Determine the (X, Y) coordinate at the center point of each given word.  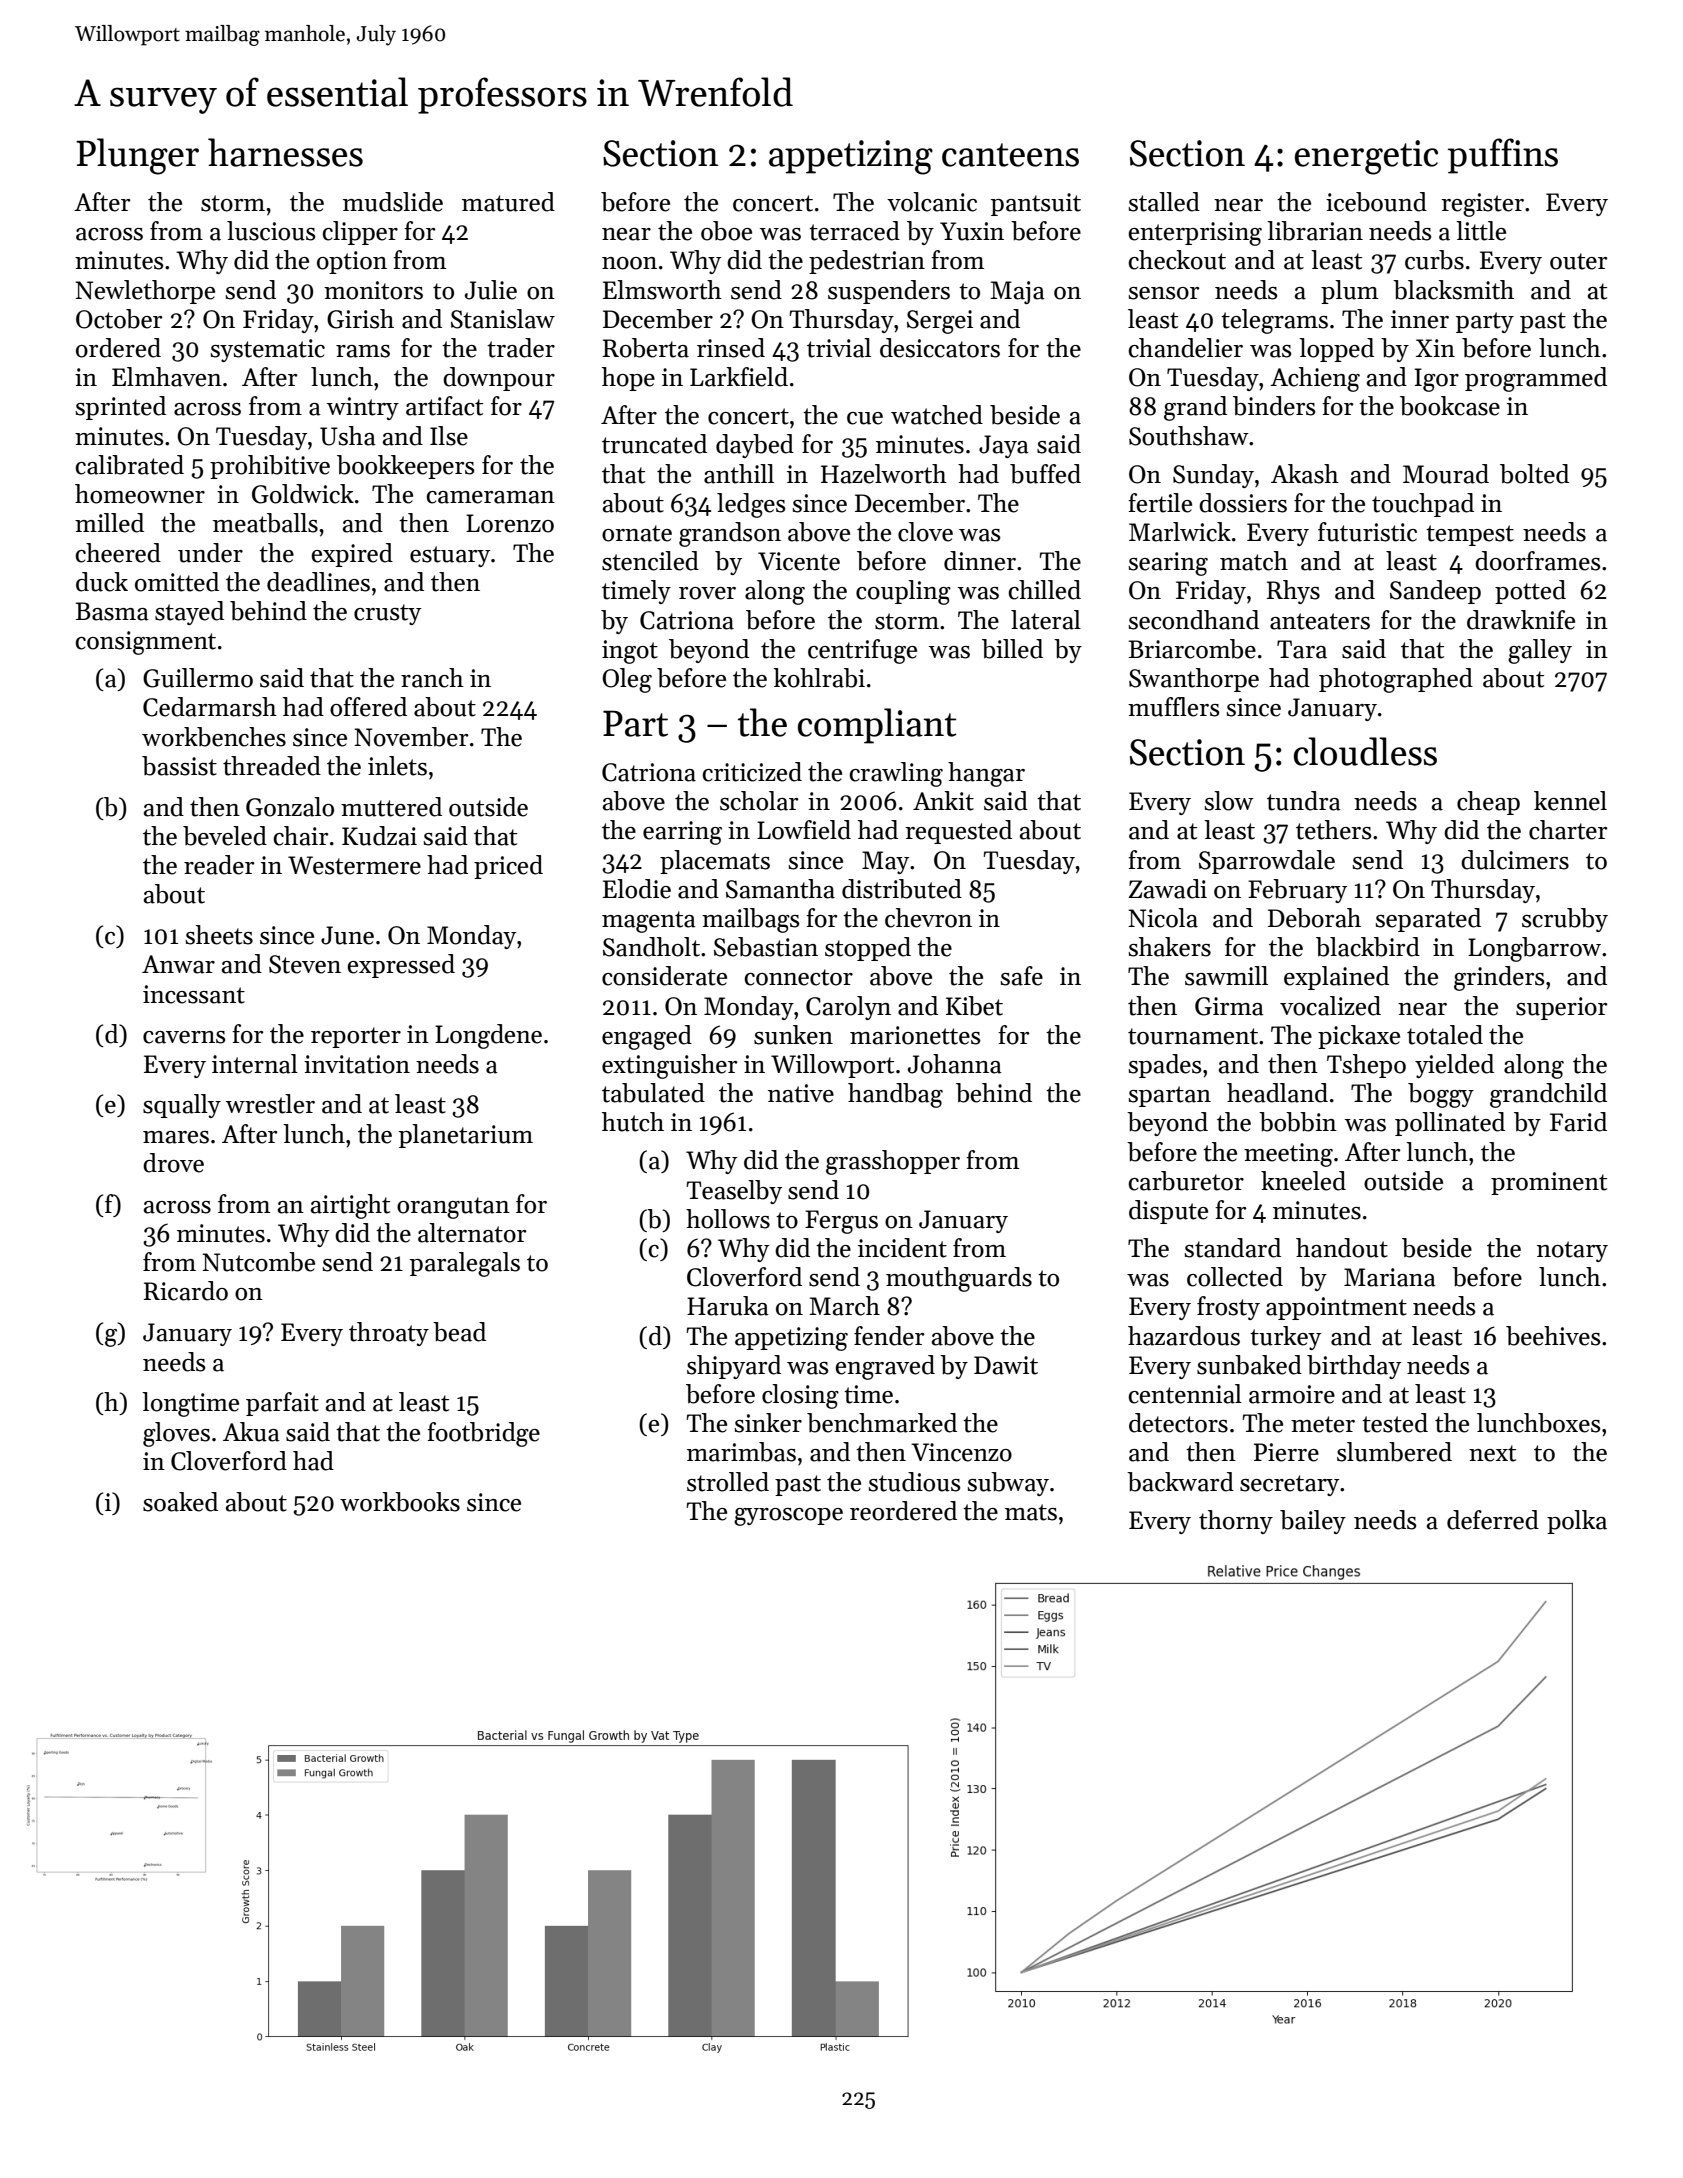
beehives (1553, 1336)
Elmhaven (167, 377)
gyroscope (788, 1517)
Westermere (354, 865)
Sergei (940, 322)
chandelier (1186, 348)
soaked (180, 1502)
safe (1022, 976)
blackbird (1368, 947)
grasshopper (893, 1162)
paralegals (465, 1264)
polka (1577, 1522)
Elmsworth (662, 290)
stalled (1164, 202)
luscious (271, 231)
